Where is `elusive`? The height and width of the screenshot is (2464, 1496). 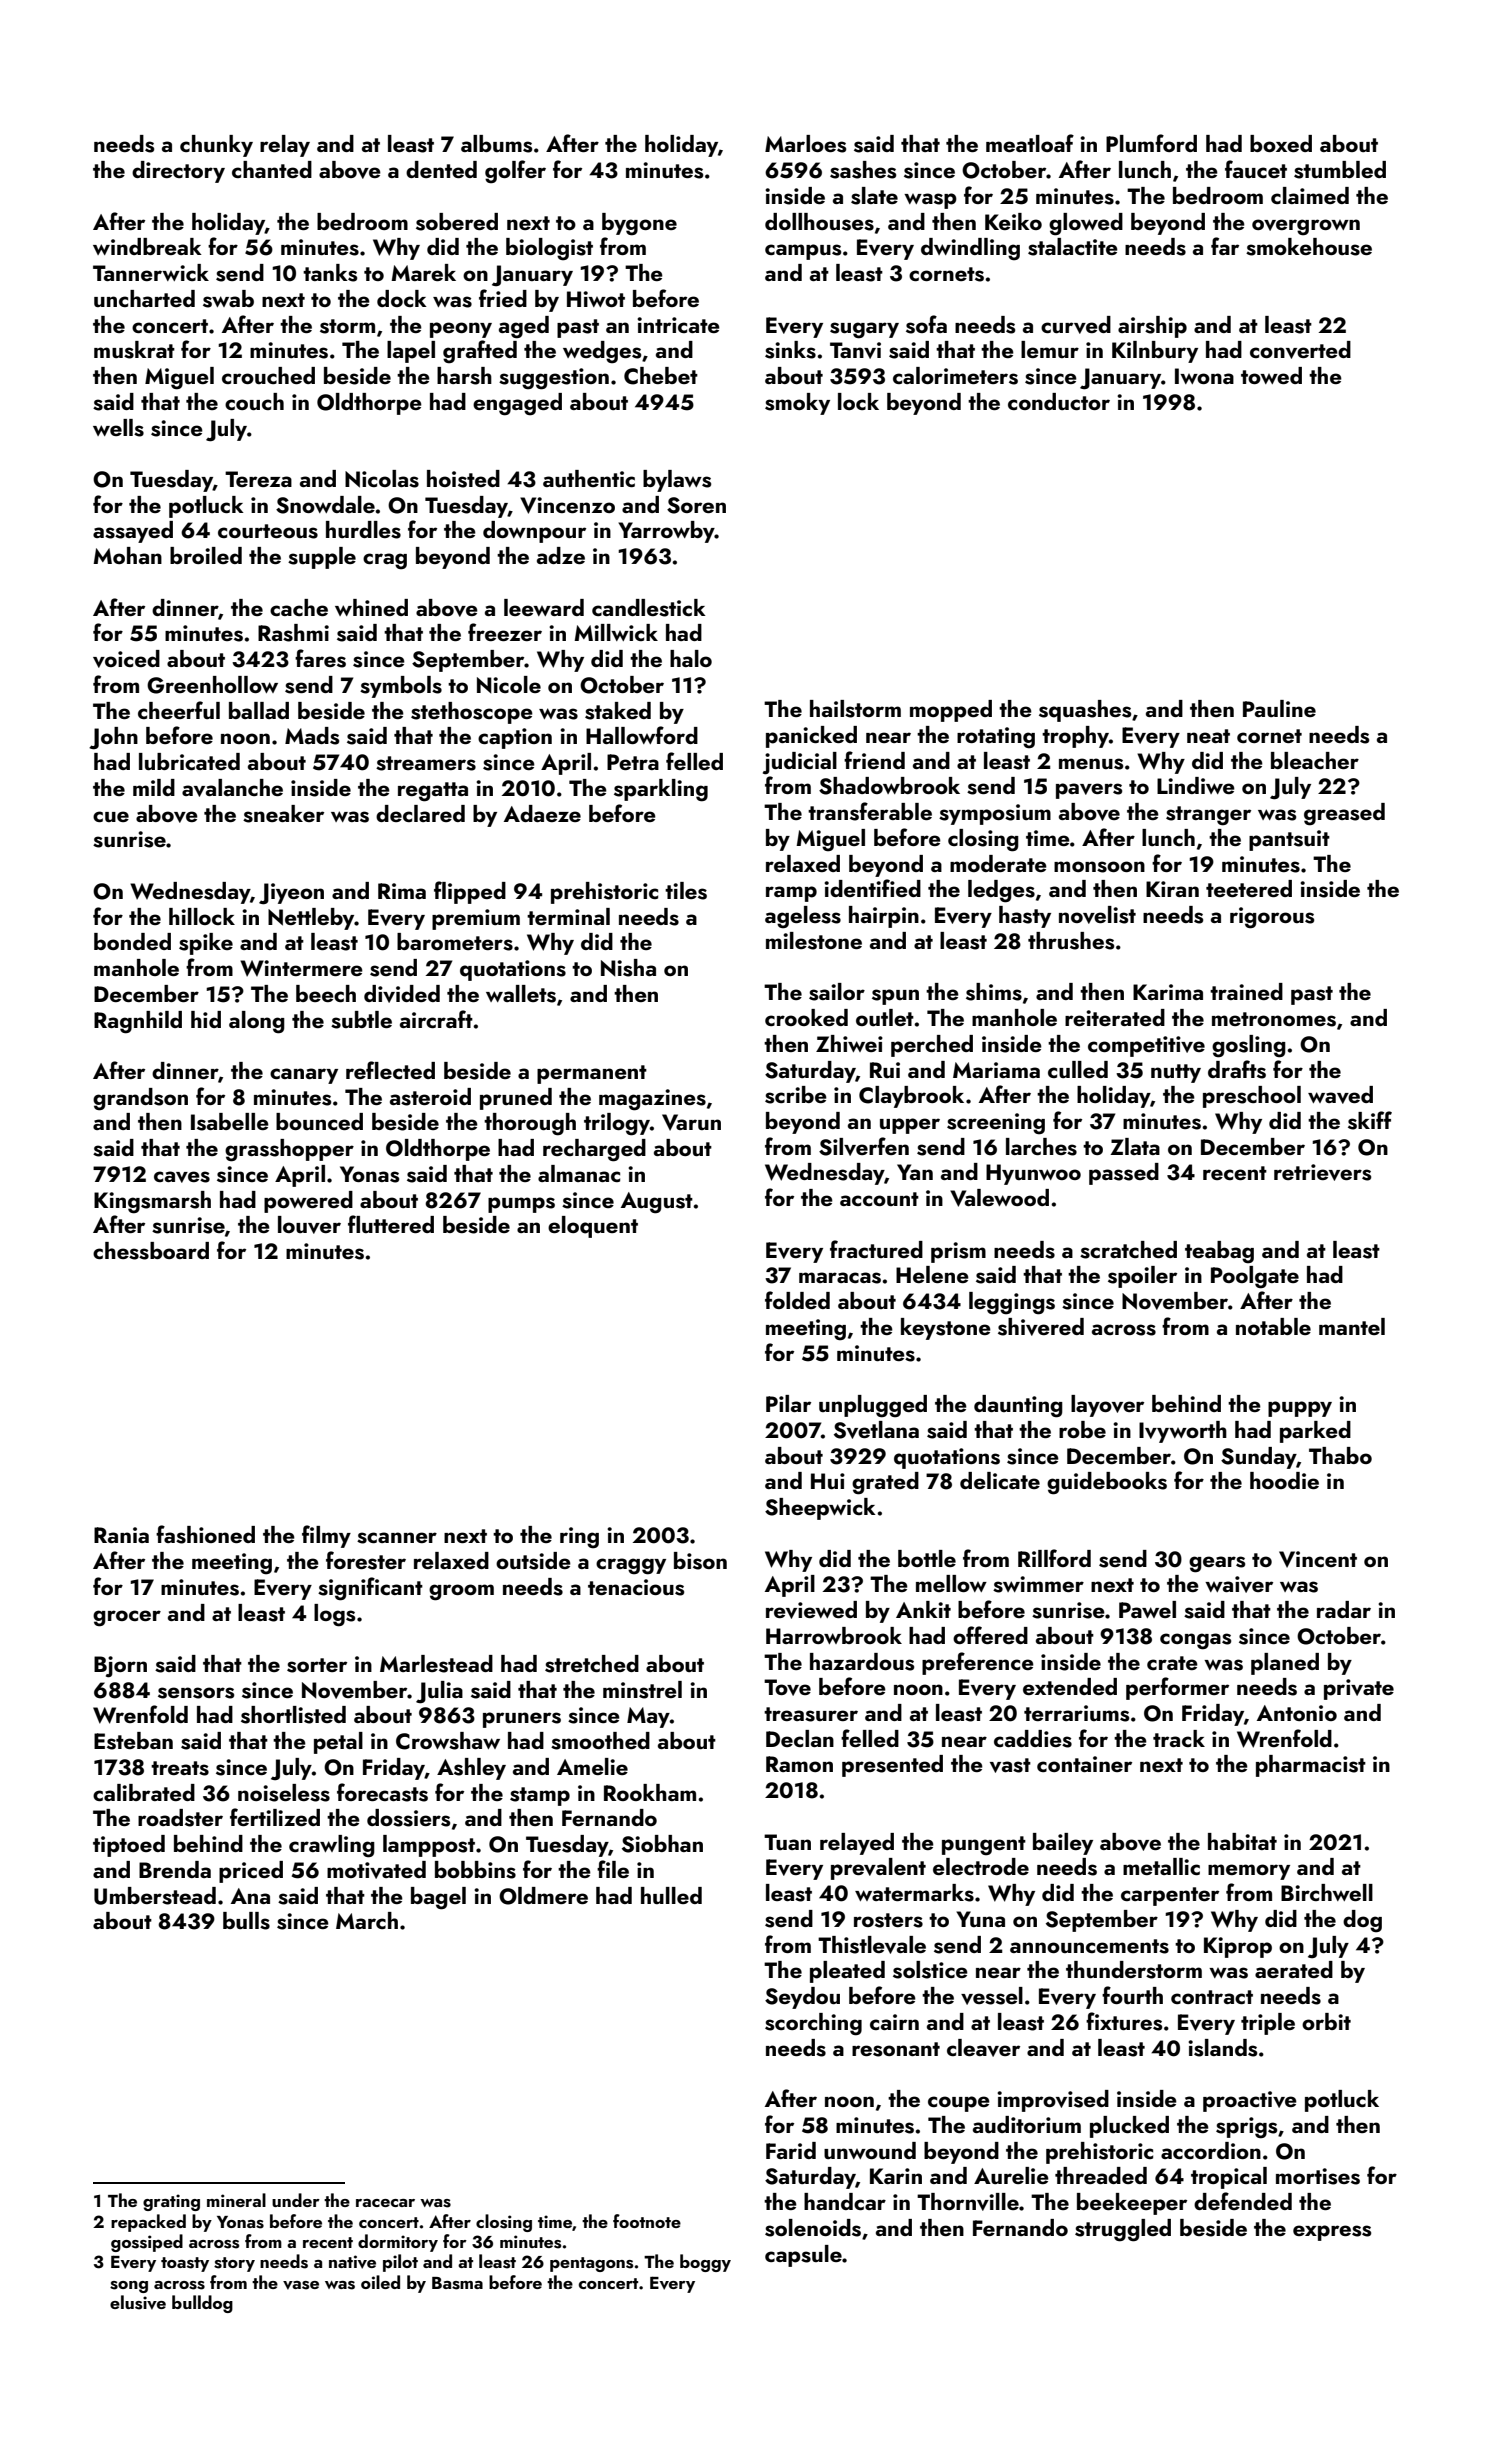 elusive is located at coordinates (138, 2302).
